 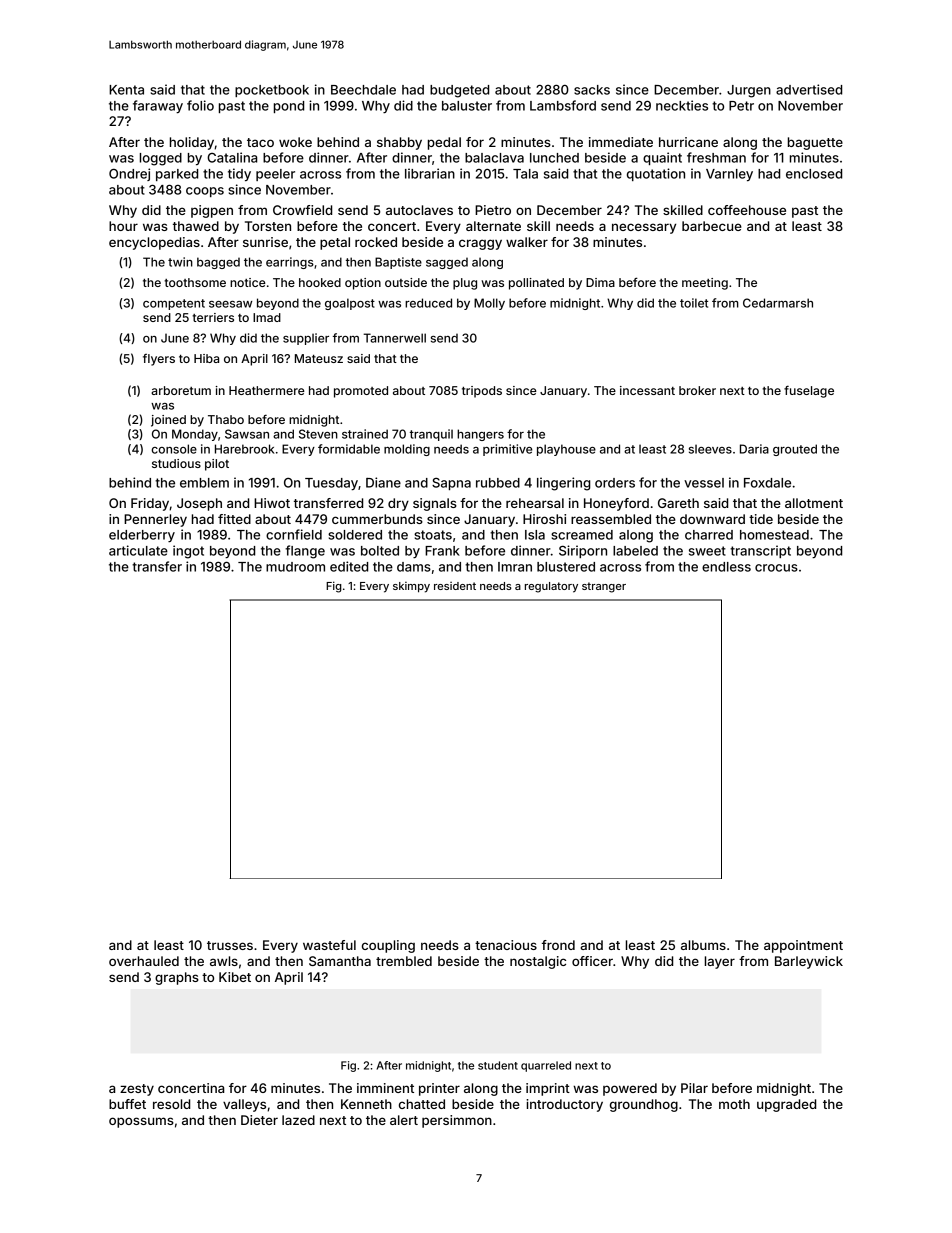 I want to click on labeled, so click(x=635, y=551).
